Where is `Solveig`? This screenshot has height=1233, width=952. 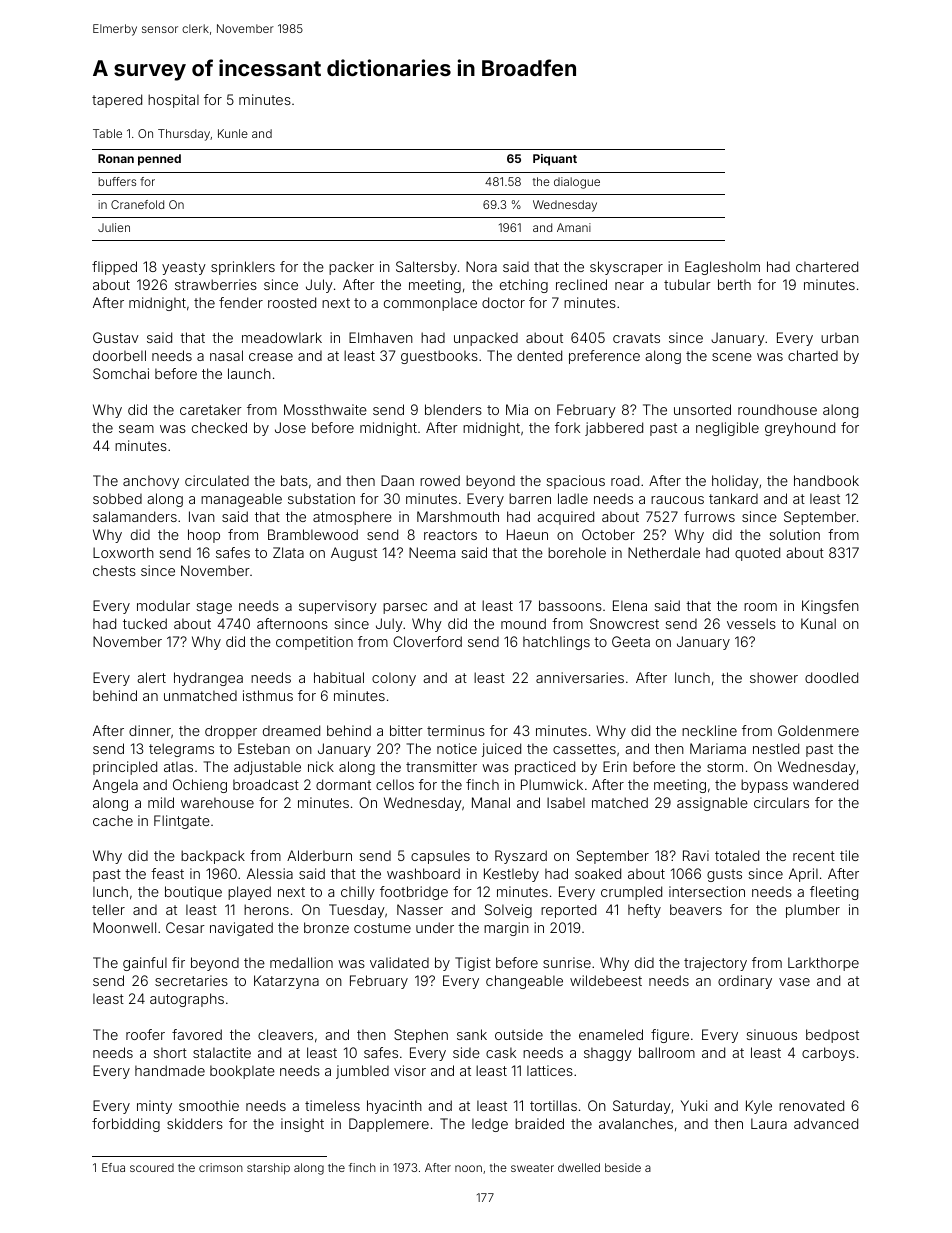 Solveig is located at coordinates (508, 911).
